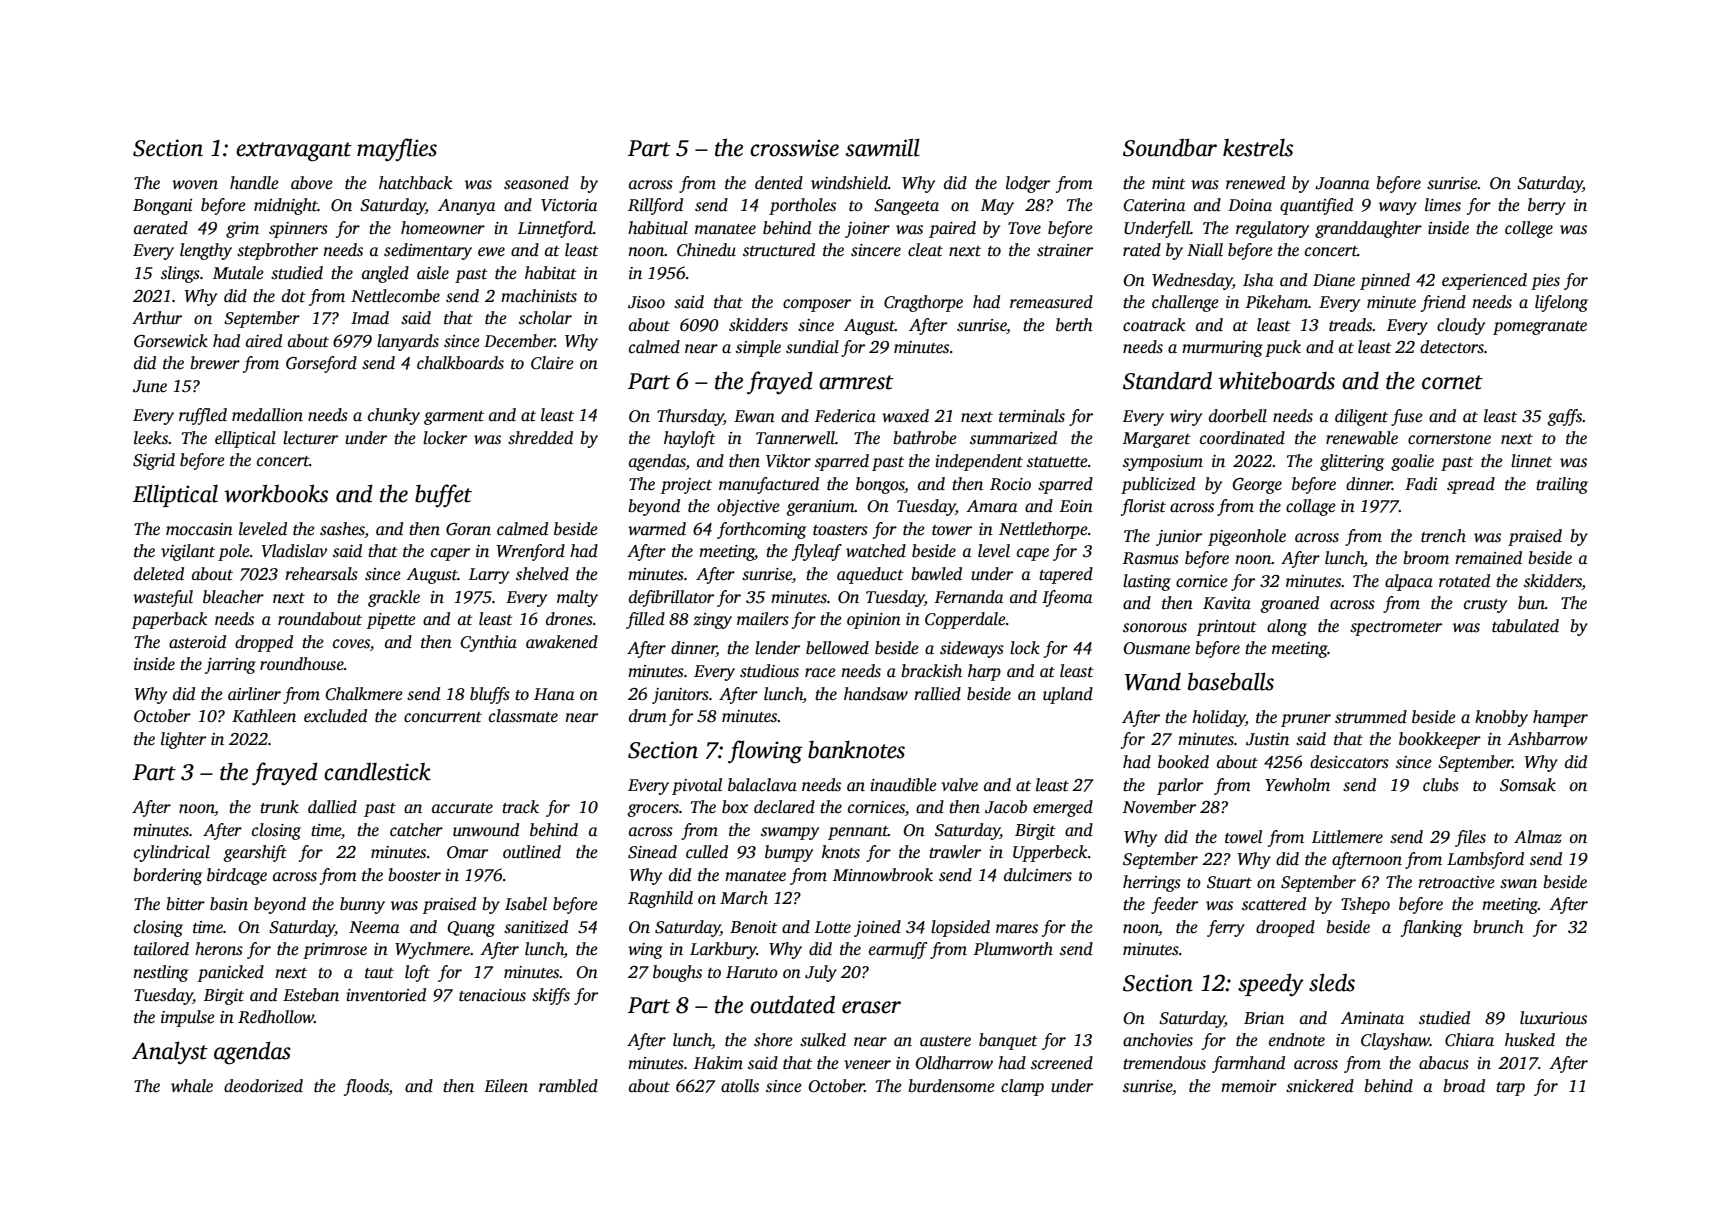 This screenshot has width=1721, height=1217. Describe the element at coordinates (366, 1087) in the screenshot. I see `floods` at that location.
